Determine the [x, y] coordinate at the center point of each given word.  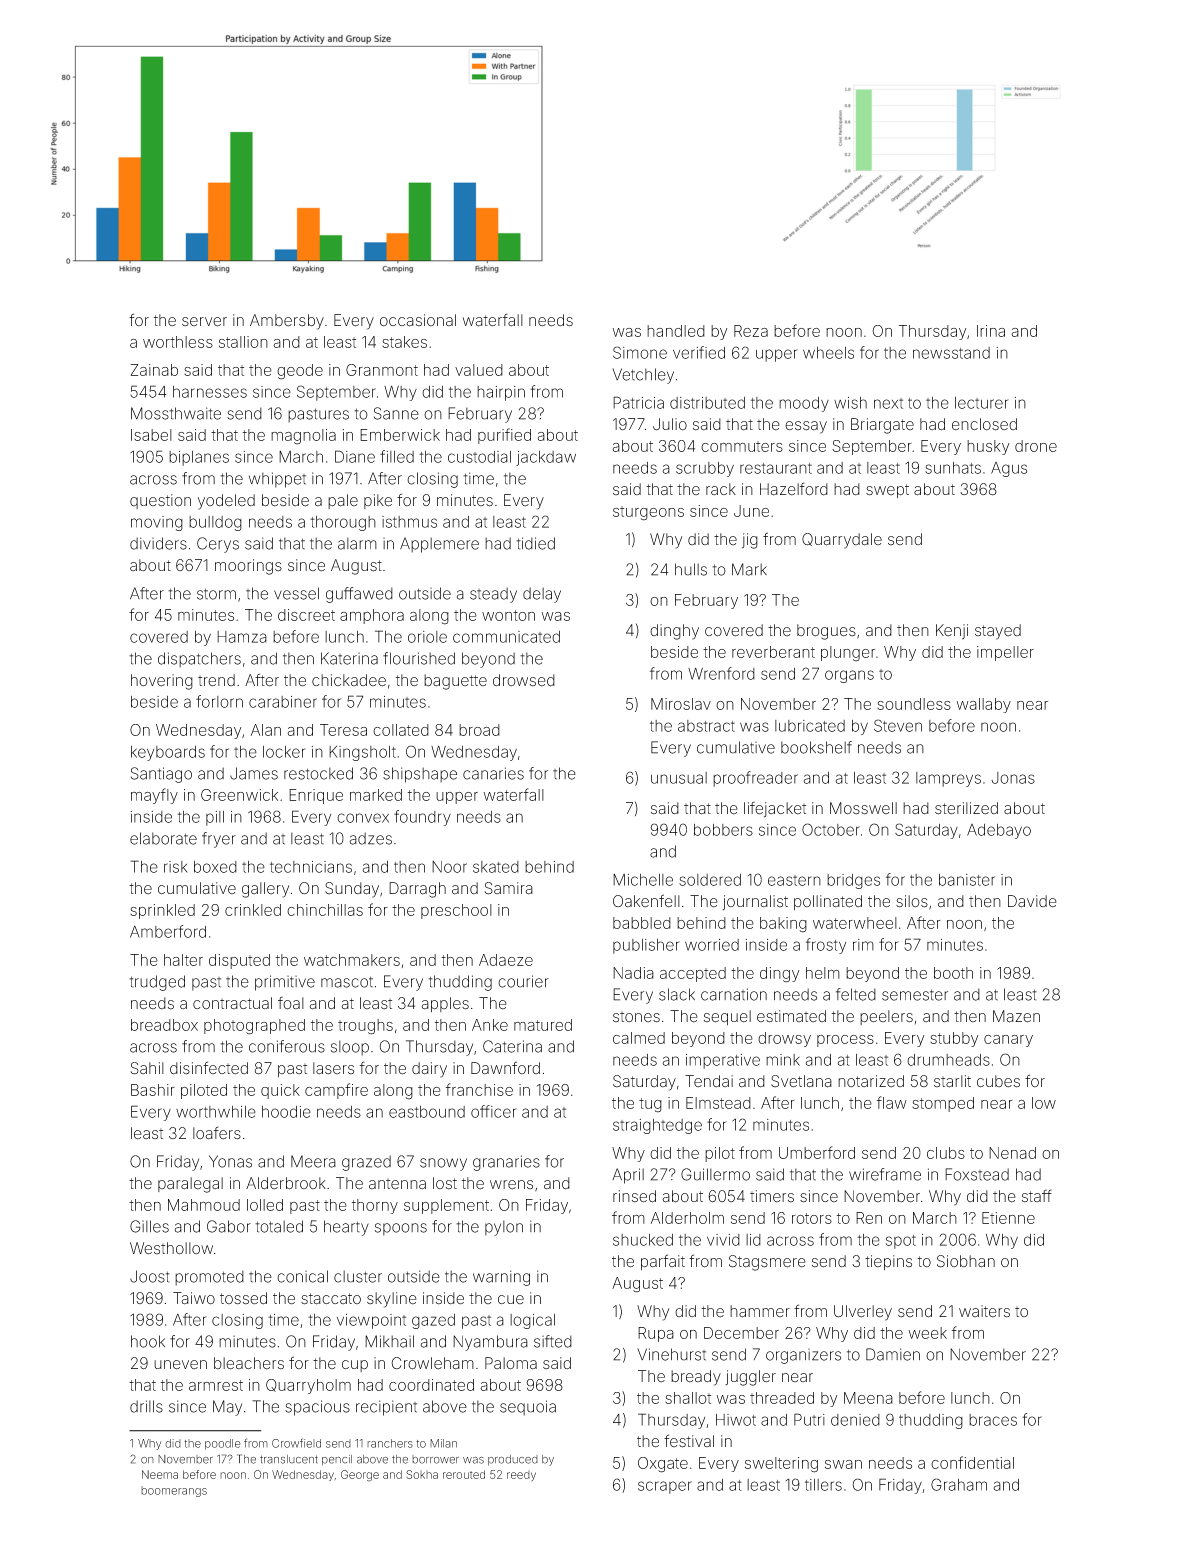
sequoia [528, 1408]
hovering [162, 682]
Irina [991, 331]
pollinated [828, 902]
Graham [959, 1484]
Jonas [1013, 778]
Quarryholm [308, 1386]
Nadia [633, 973]
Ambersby [287, 322]
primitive [285, 983]
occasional [418, 320]
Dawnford [505, 1067]
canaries [493, 773]
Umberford [817, 1152]
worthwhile [216, 1112]
